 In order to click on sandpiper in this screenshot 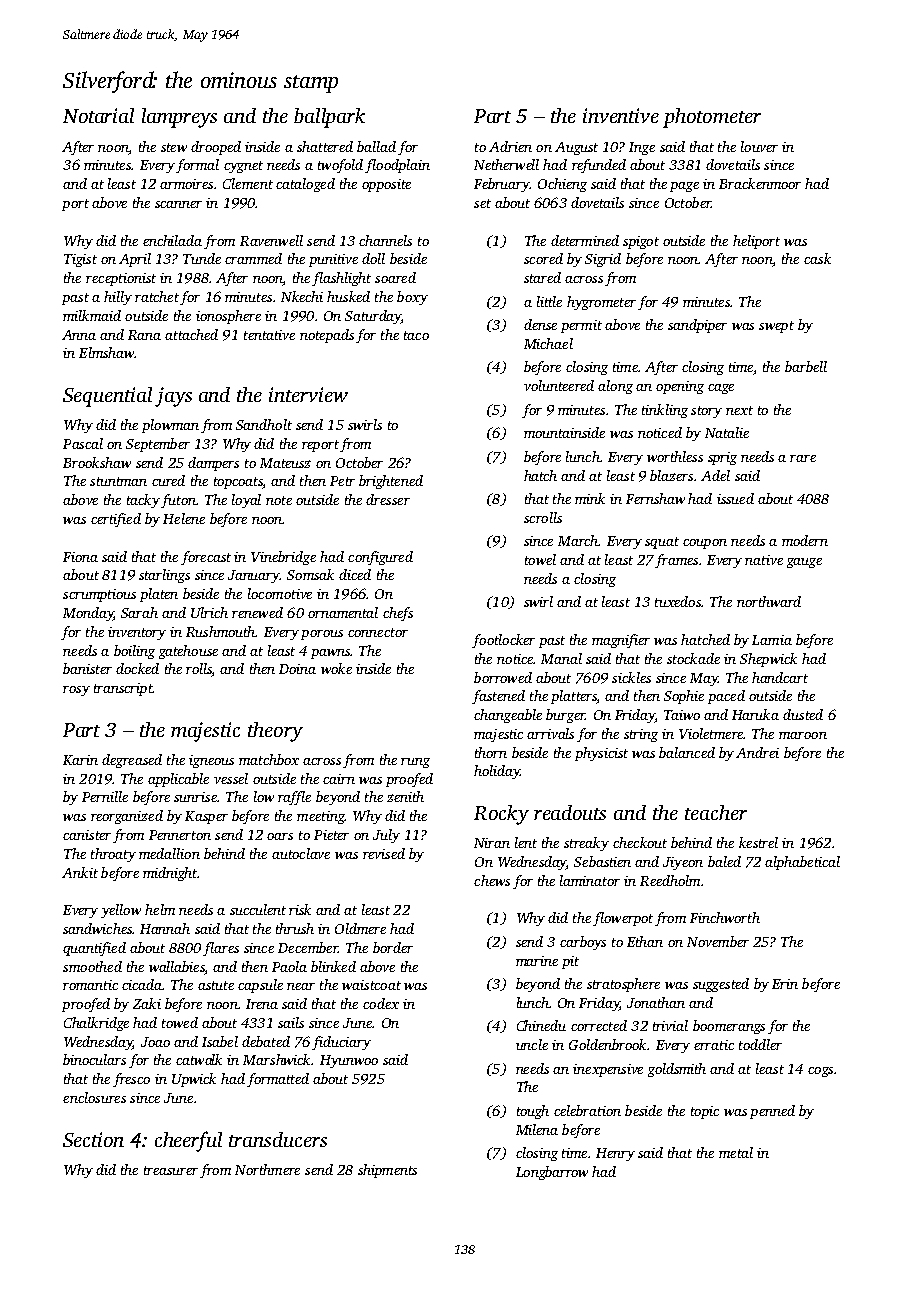, I will do `click(697, 326)`.
